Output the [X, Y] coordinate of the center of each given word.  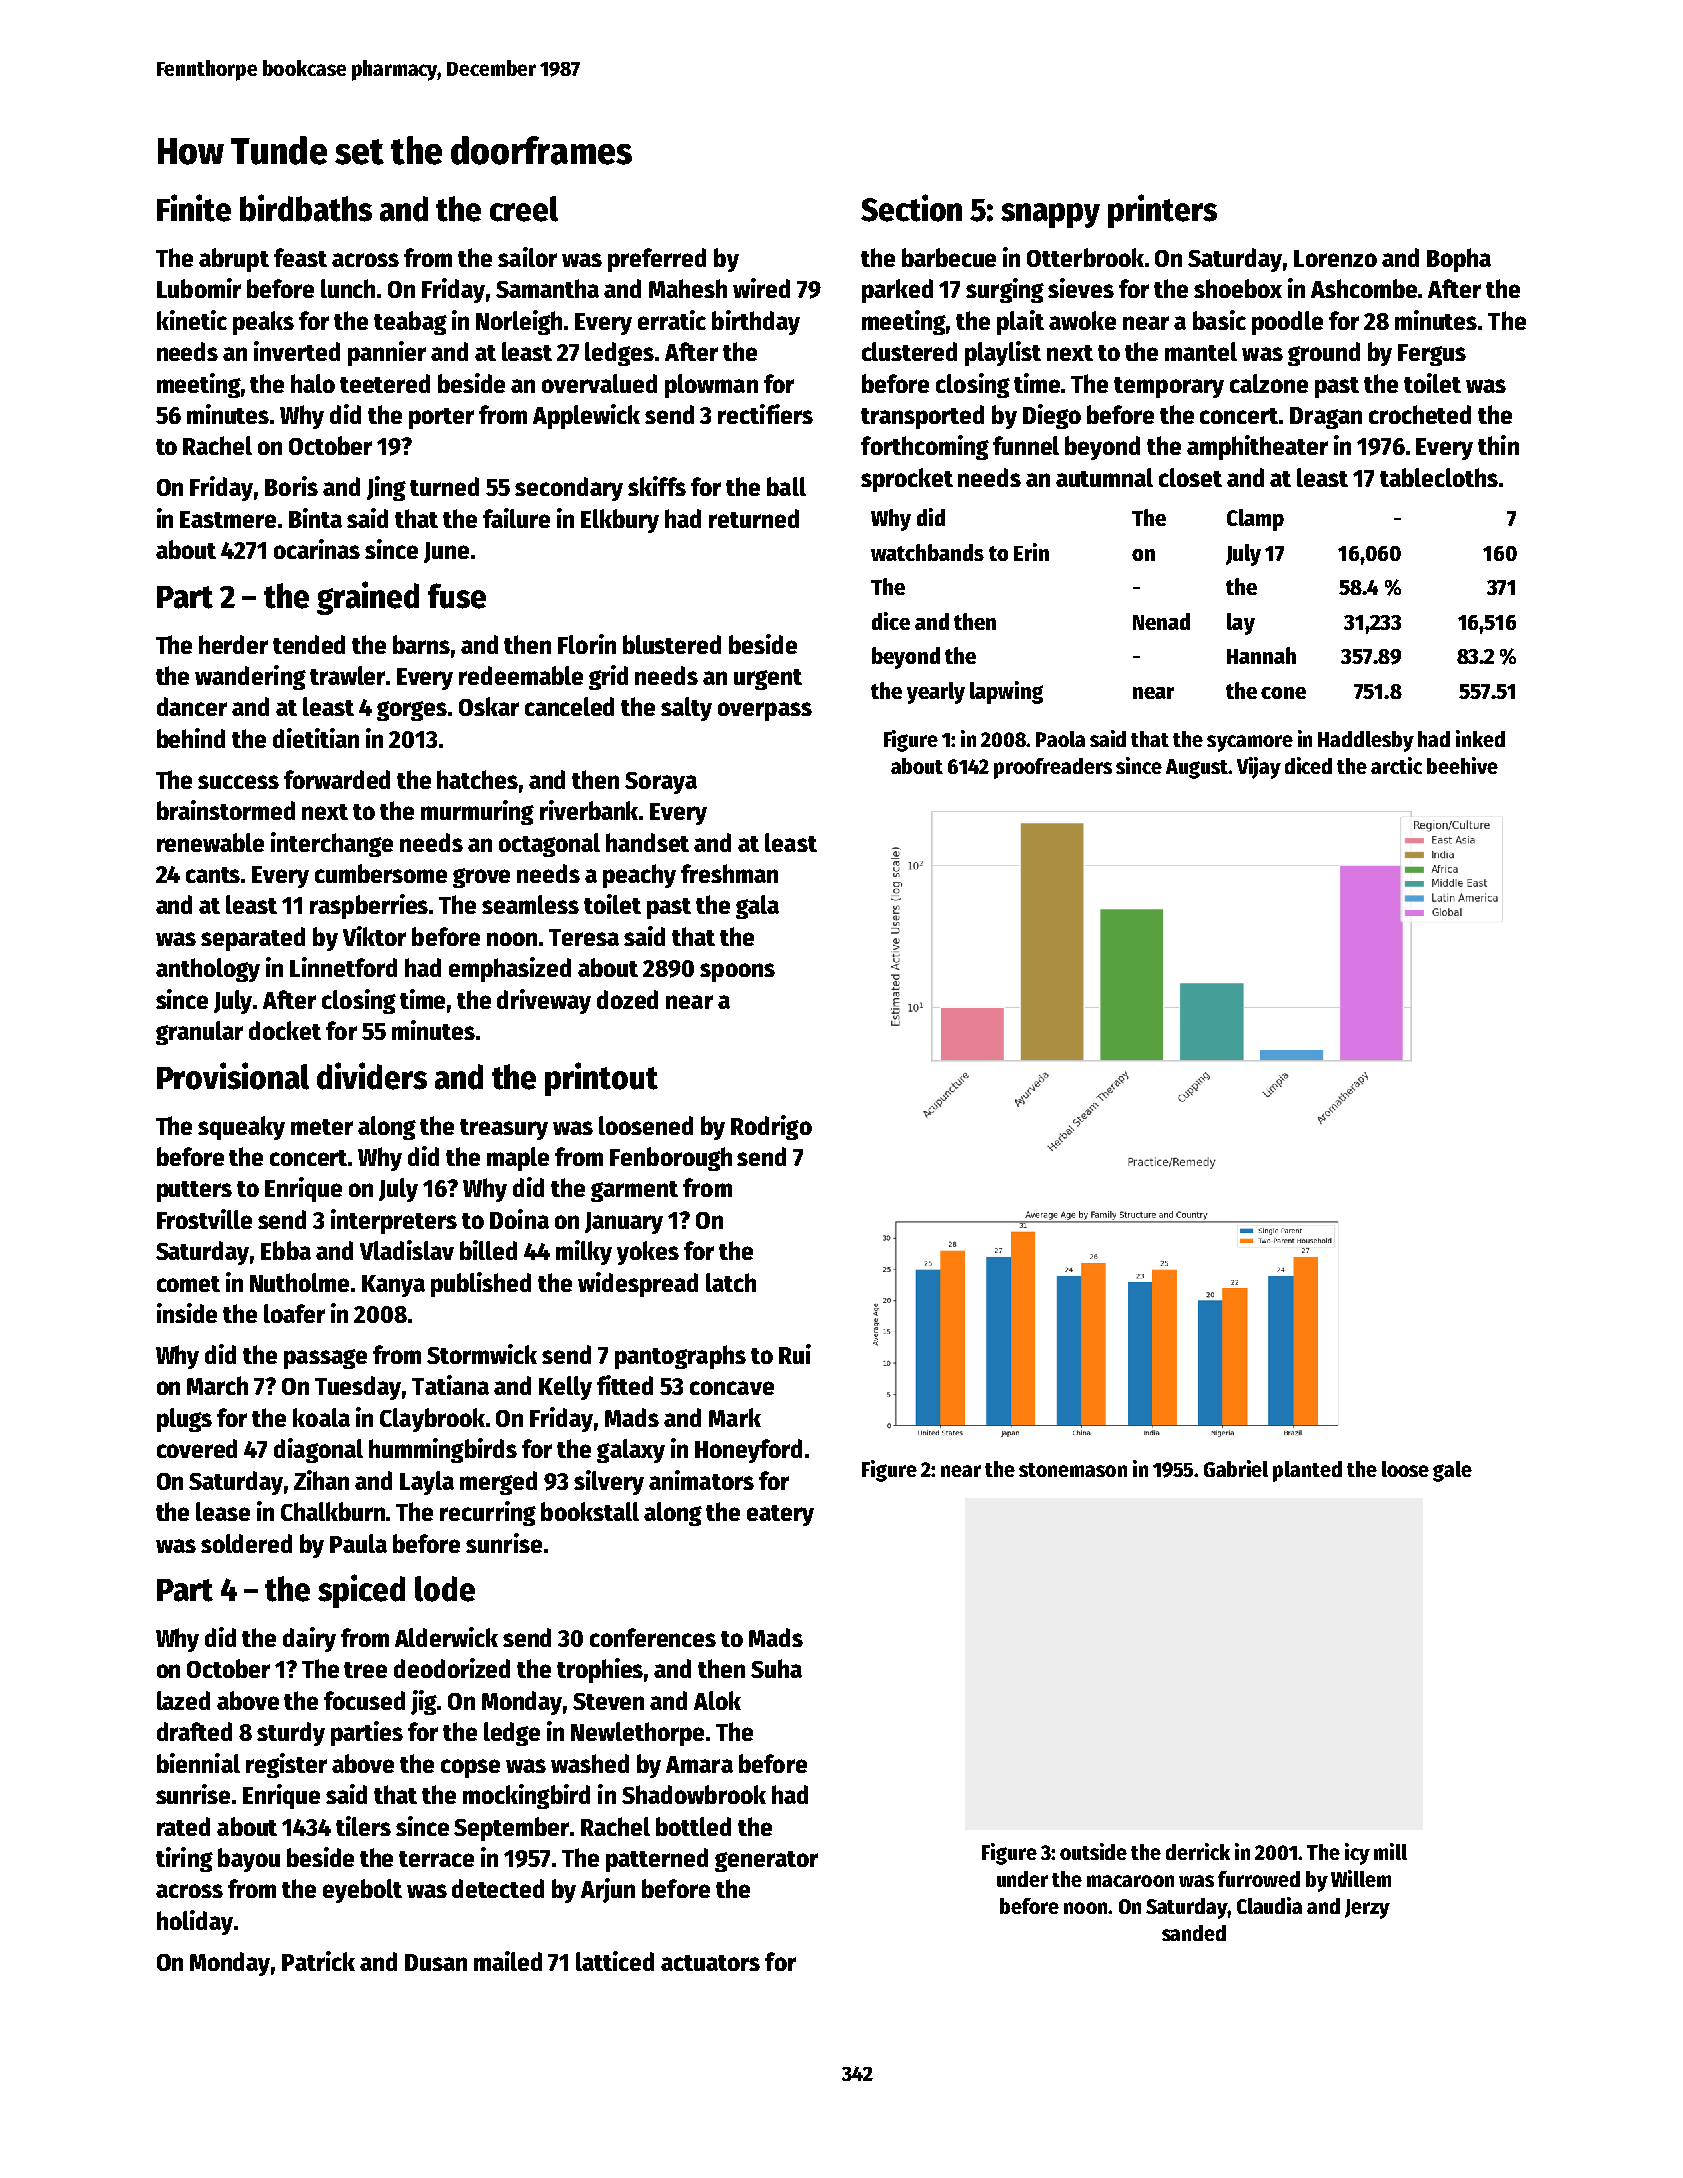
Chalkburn [333, 1511]
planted [1307, 1471]
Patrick [318, 1961]
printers [1162, 211]
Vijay [1259, 768]
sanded [1194, 1933]
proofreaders [1053, 768]
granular [199, 1033]
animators [701, 1480]
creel [524, 209]
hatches [477, 779]
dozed [627, 999]
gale [1452, 1471]
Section [911, 208]
